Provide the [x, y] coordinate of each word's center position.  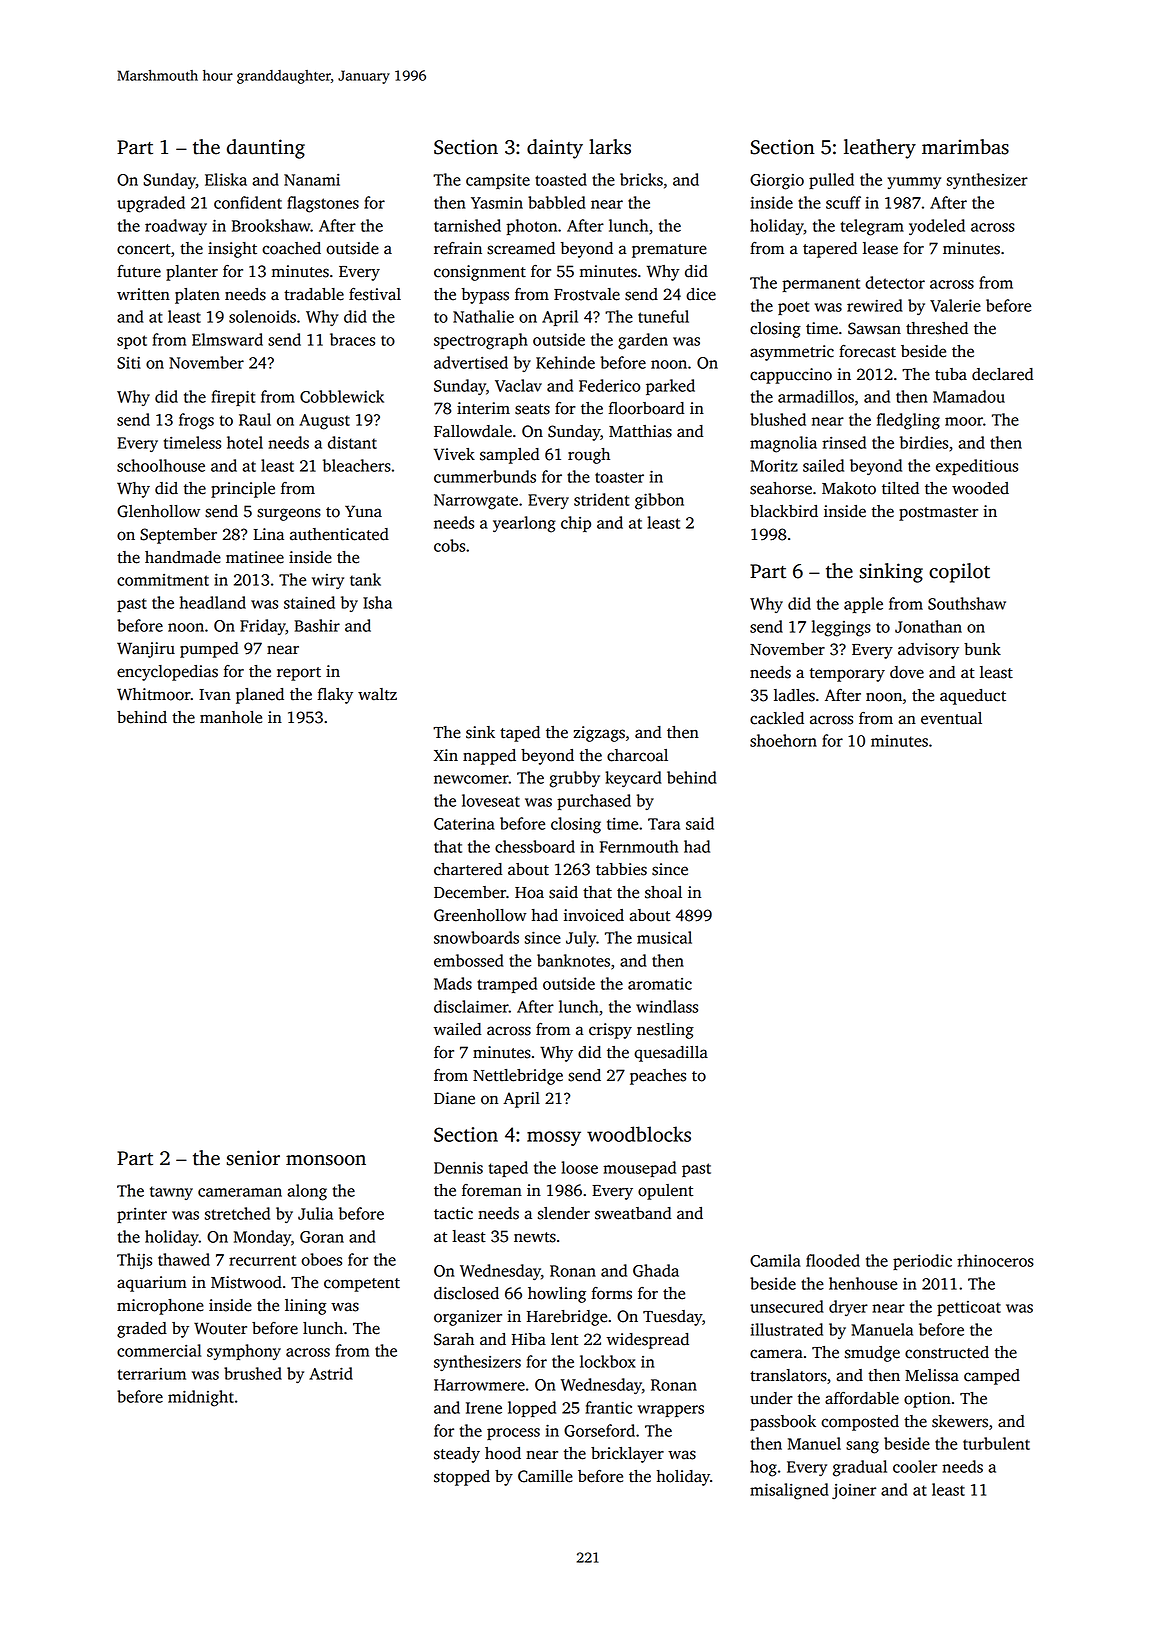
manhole [231, 717]
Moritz [774, 465]
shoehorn [783, 740]
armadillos [816, 396]
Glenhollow [158, 511]
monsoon [326, 1160]
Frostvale [587, 294]
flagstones [323, 204]
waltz [377, 694]
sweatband [633, 1213]
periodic [922, 1262]
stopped [462, 1478]
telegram [872, 227]
